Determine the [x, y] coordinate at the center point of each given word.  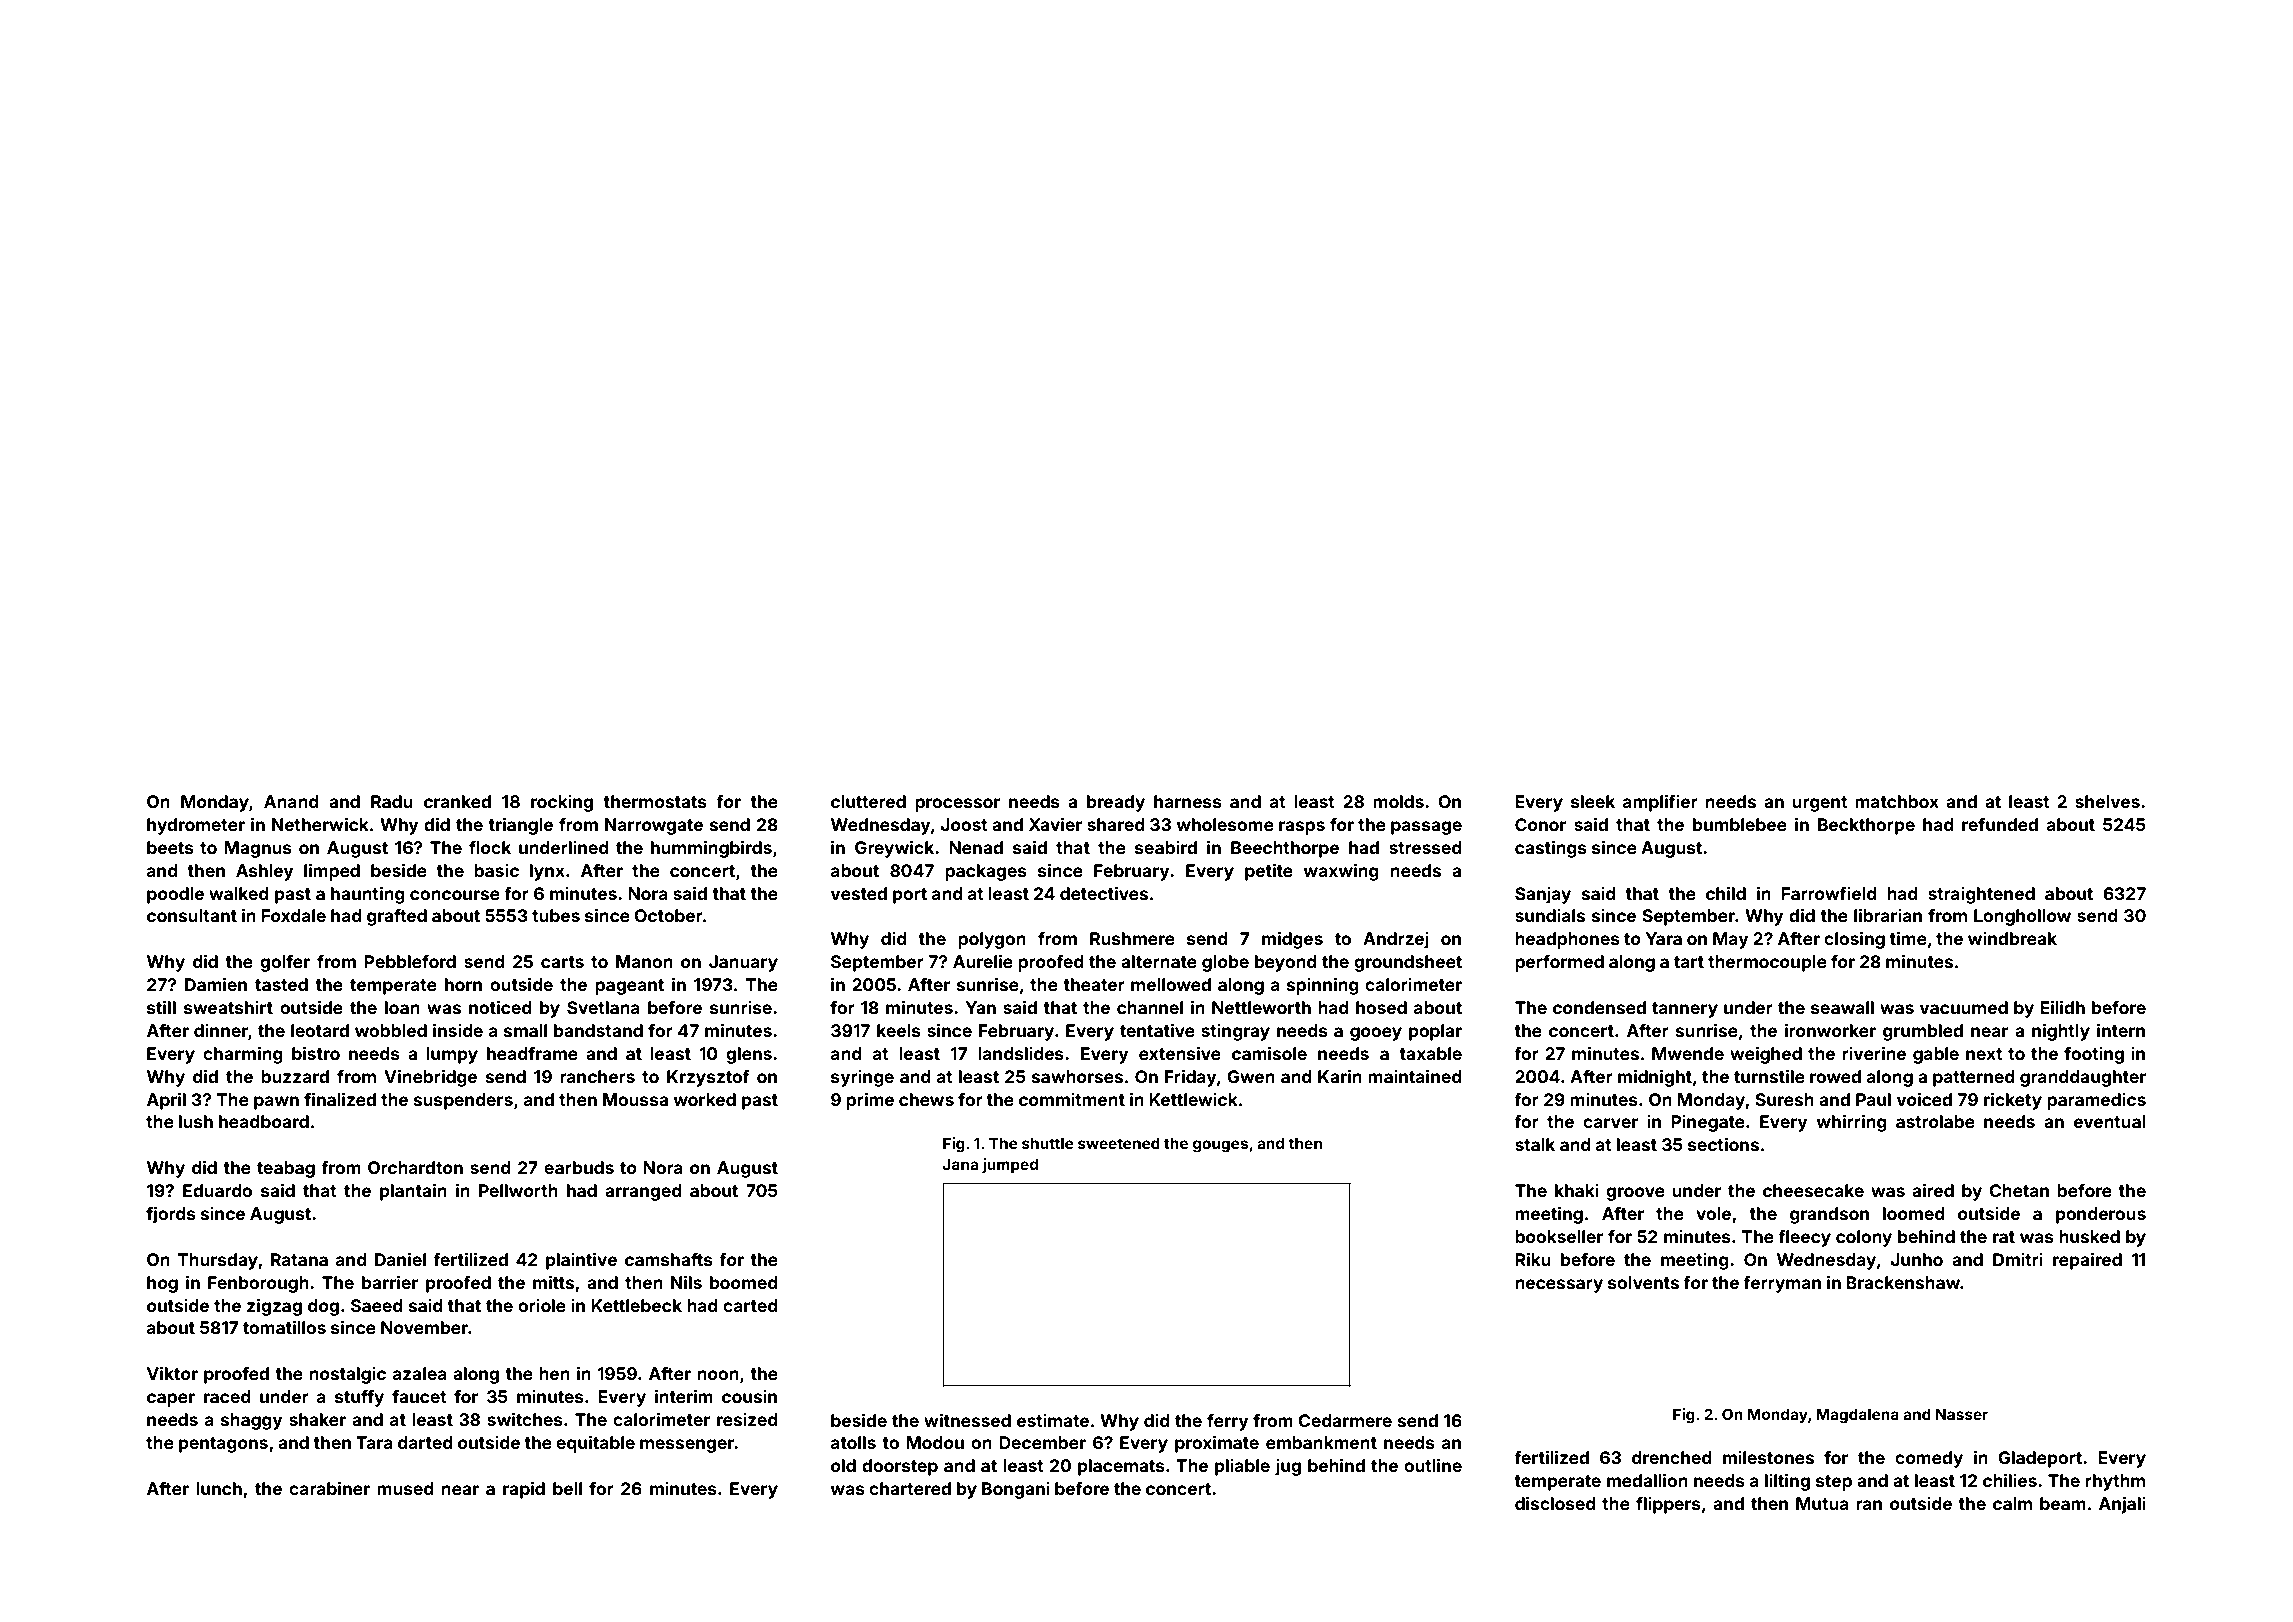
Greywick [894, 849]
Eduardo [217, 1190]
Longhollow [2022, 917]
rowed [1835, 1076]
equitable [595, 1444]
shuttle [1048, 1143]
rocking [562, 803]
